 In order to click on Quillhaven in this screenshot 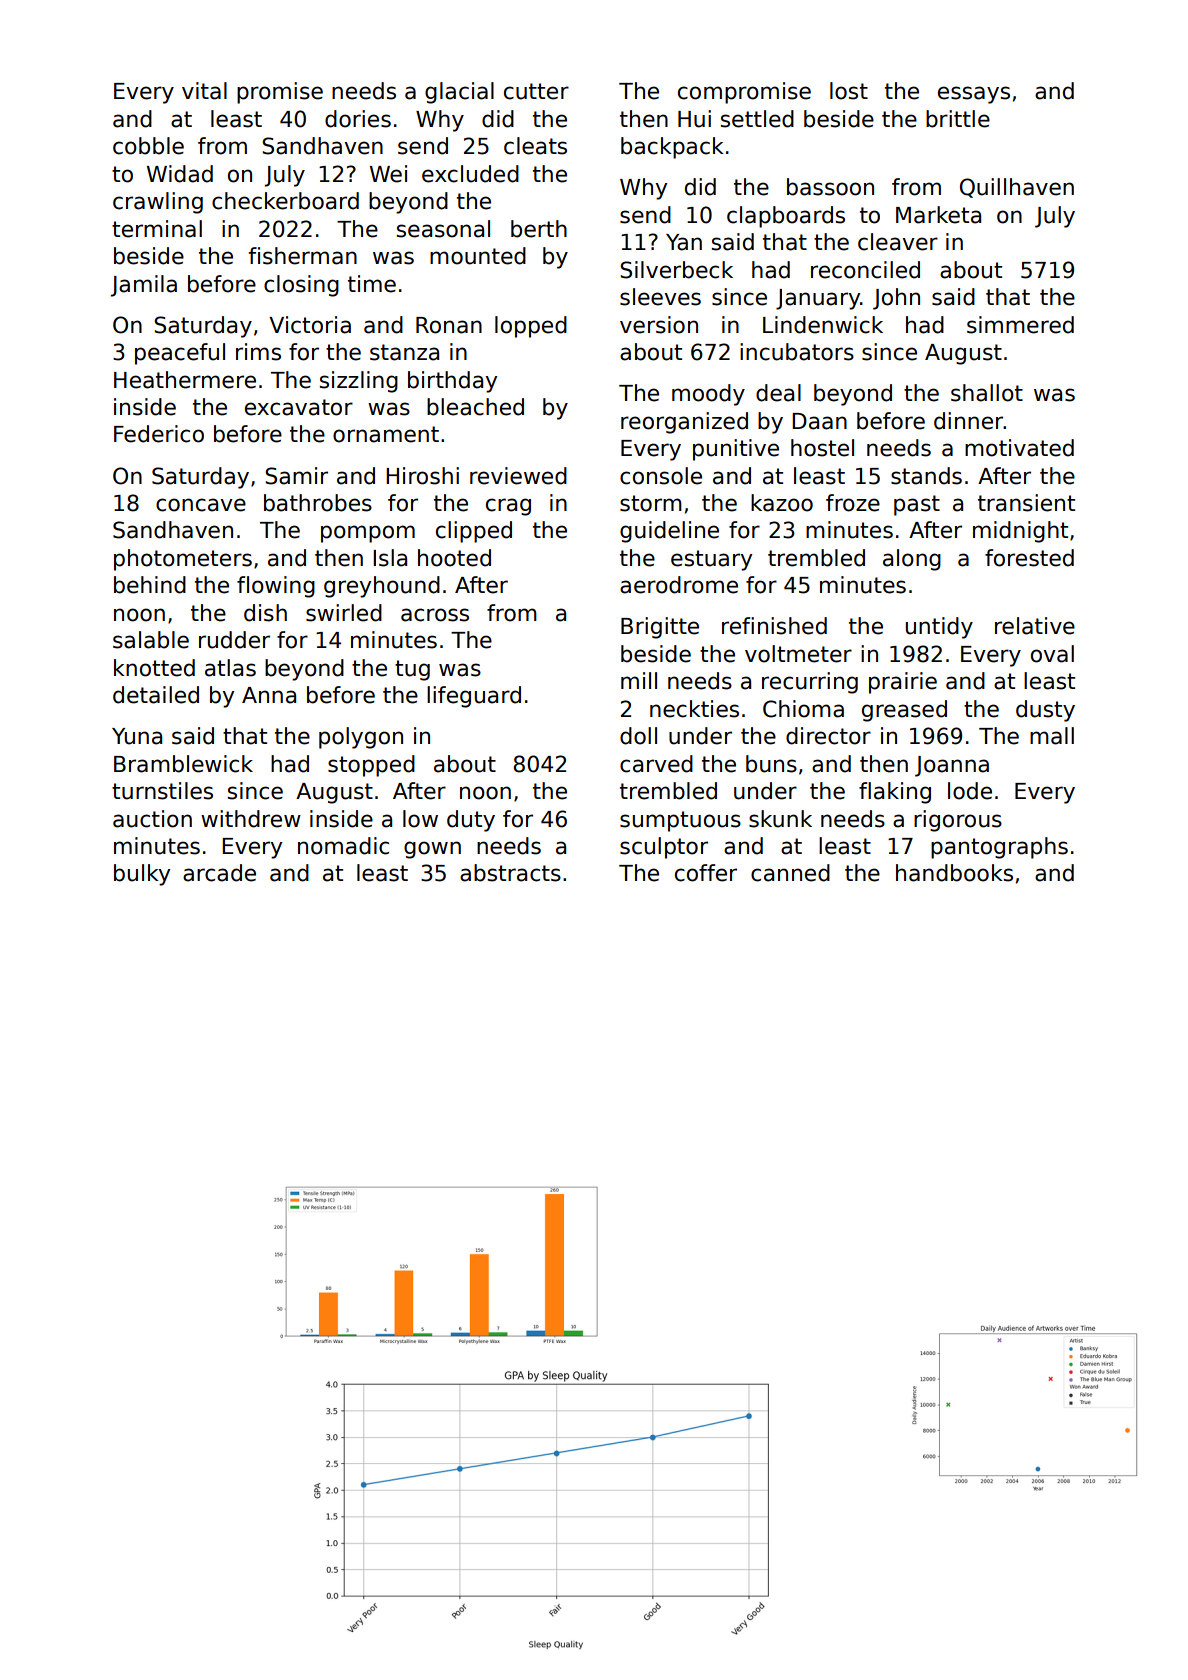, I will do `click(1017, 188)`.
